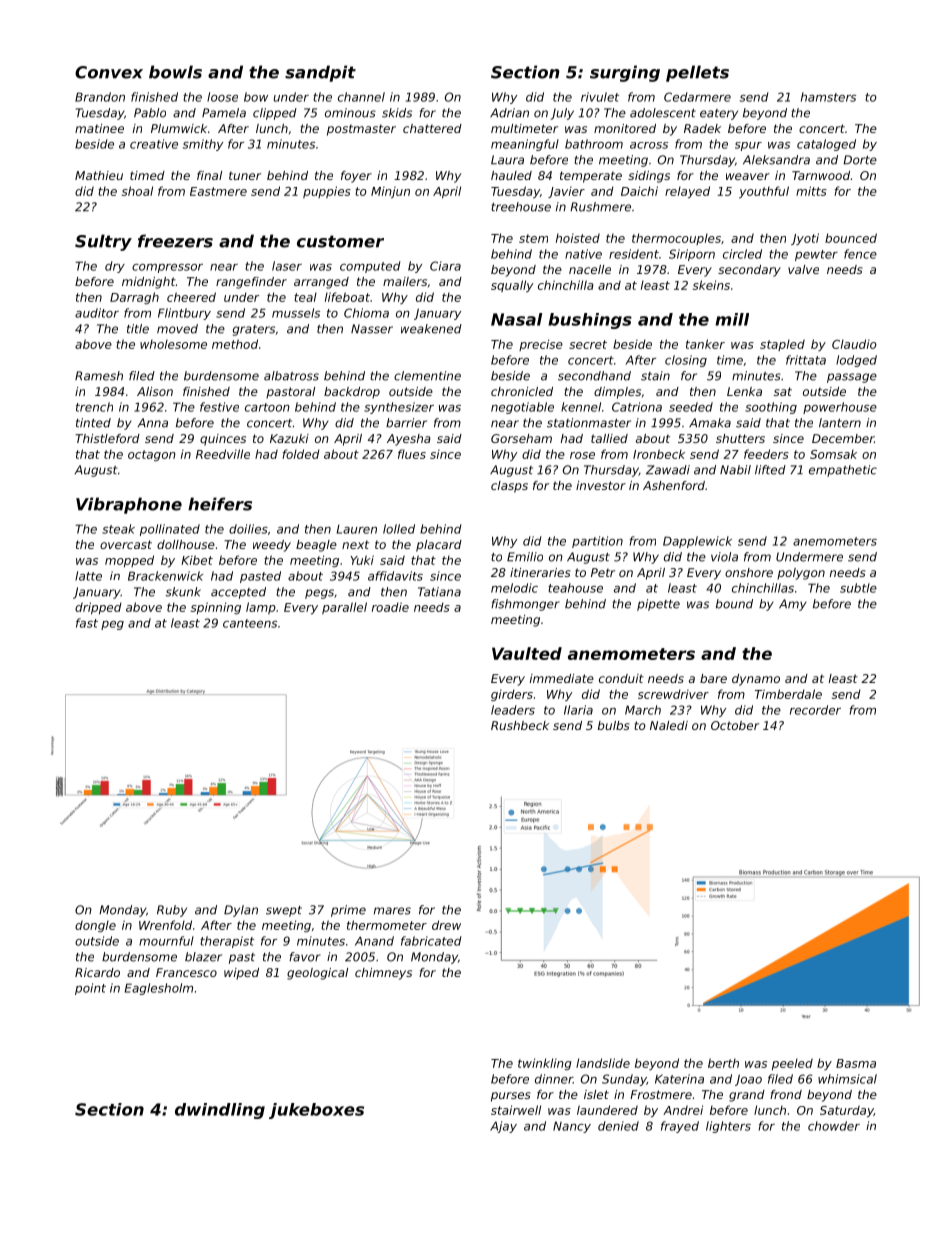  I want to click on hoisted, so click(578, 238).
